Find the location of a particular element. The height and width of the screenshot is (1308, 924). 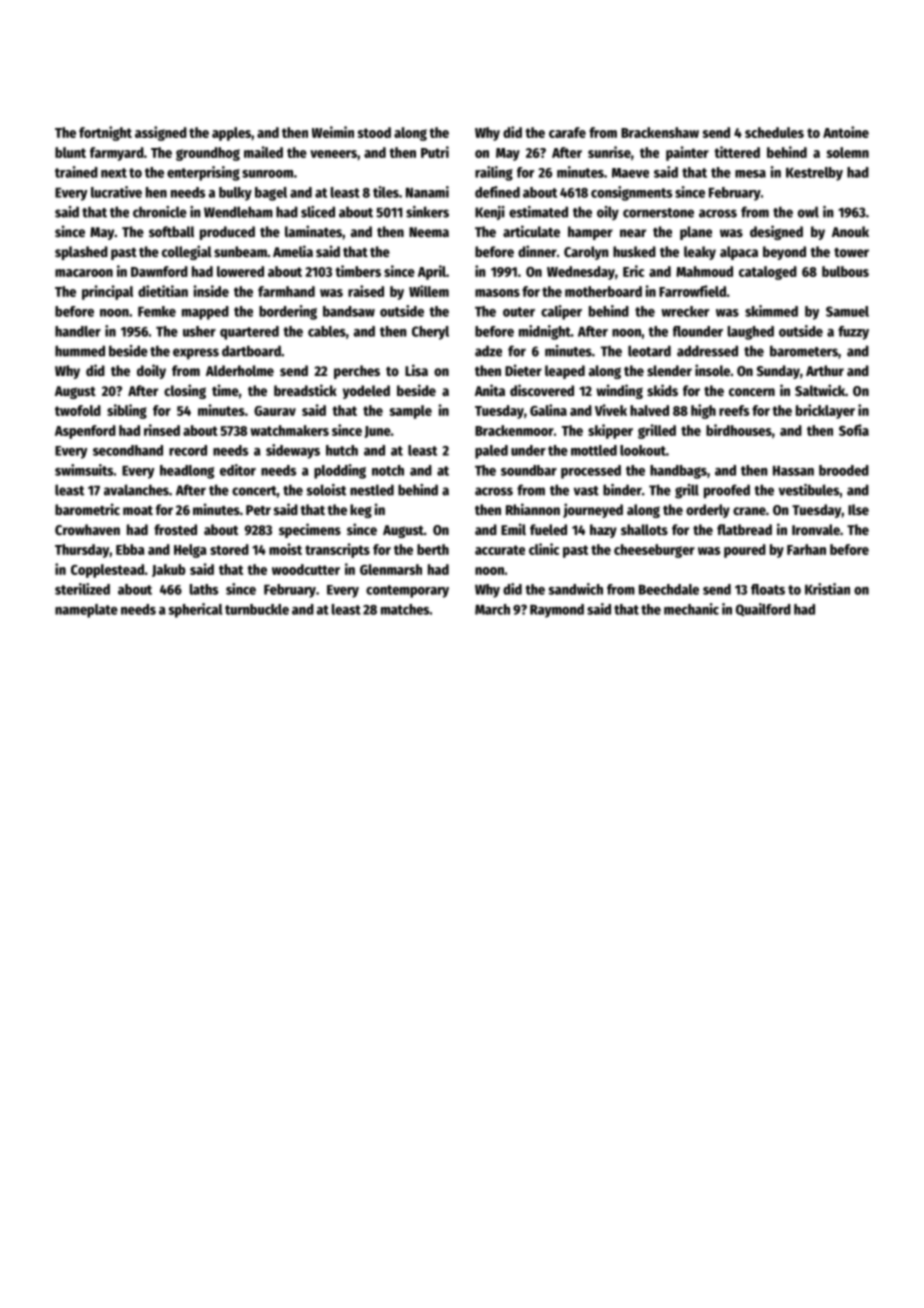

laths is located at coordinates (204, 589).
